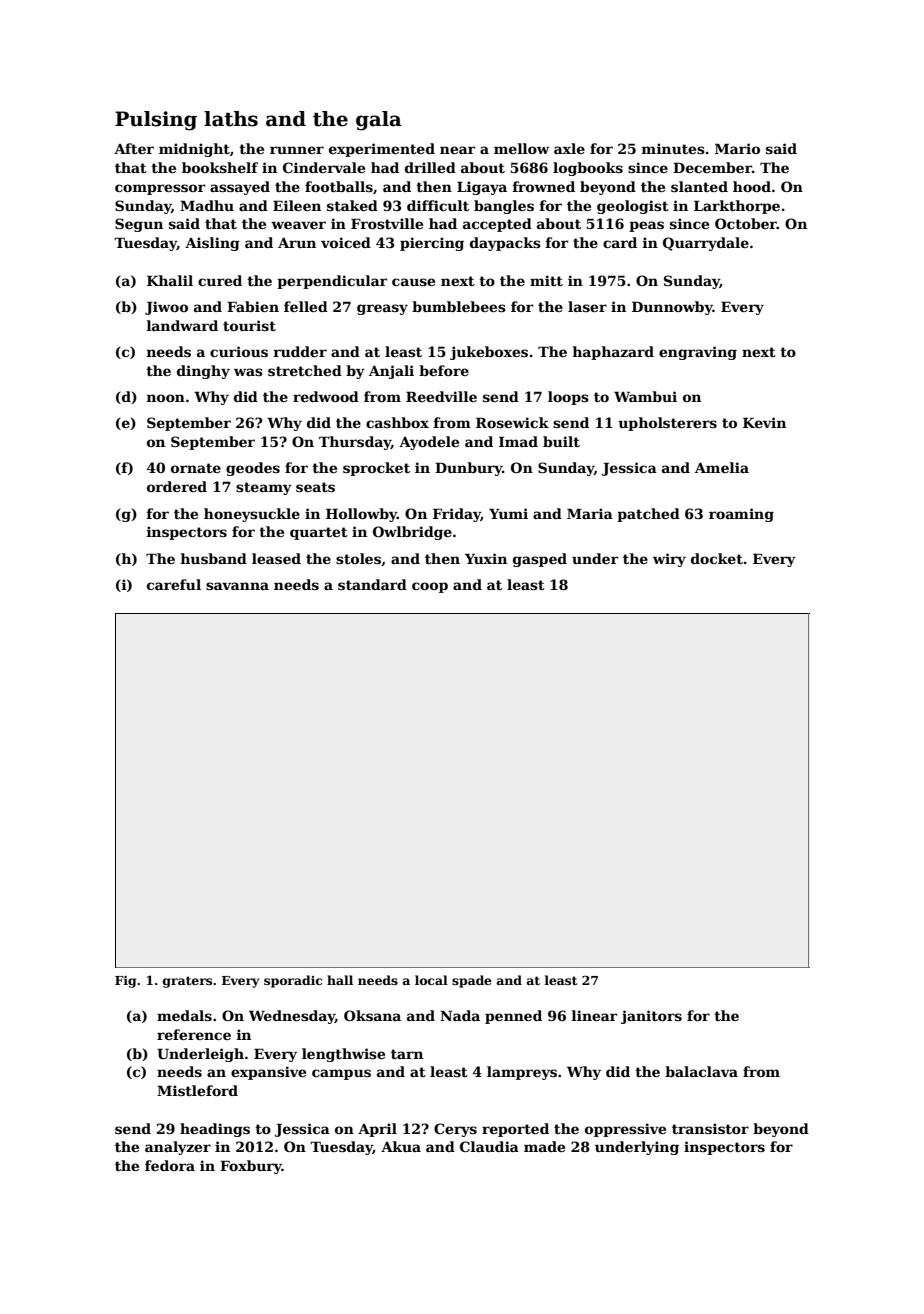  What do you see at coordinates (489, 1146) in the page?
I see `Claudia` at bounding box center [489, 1146].
